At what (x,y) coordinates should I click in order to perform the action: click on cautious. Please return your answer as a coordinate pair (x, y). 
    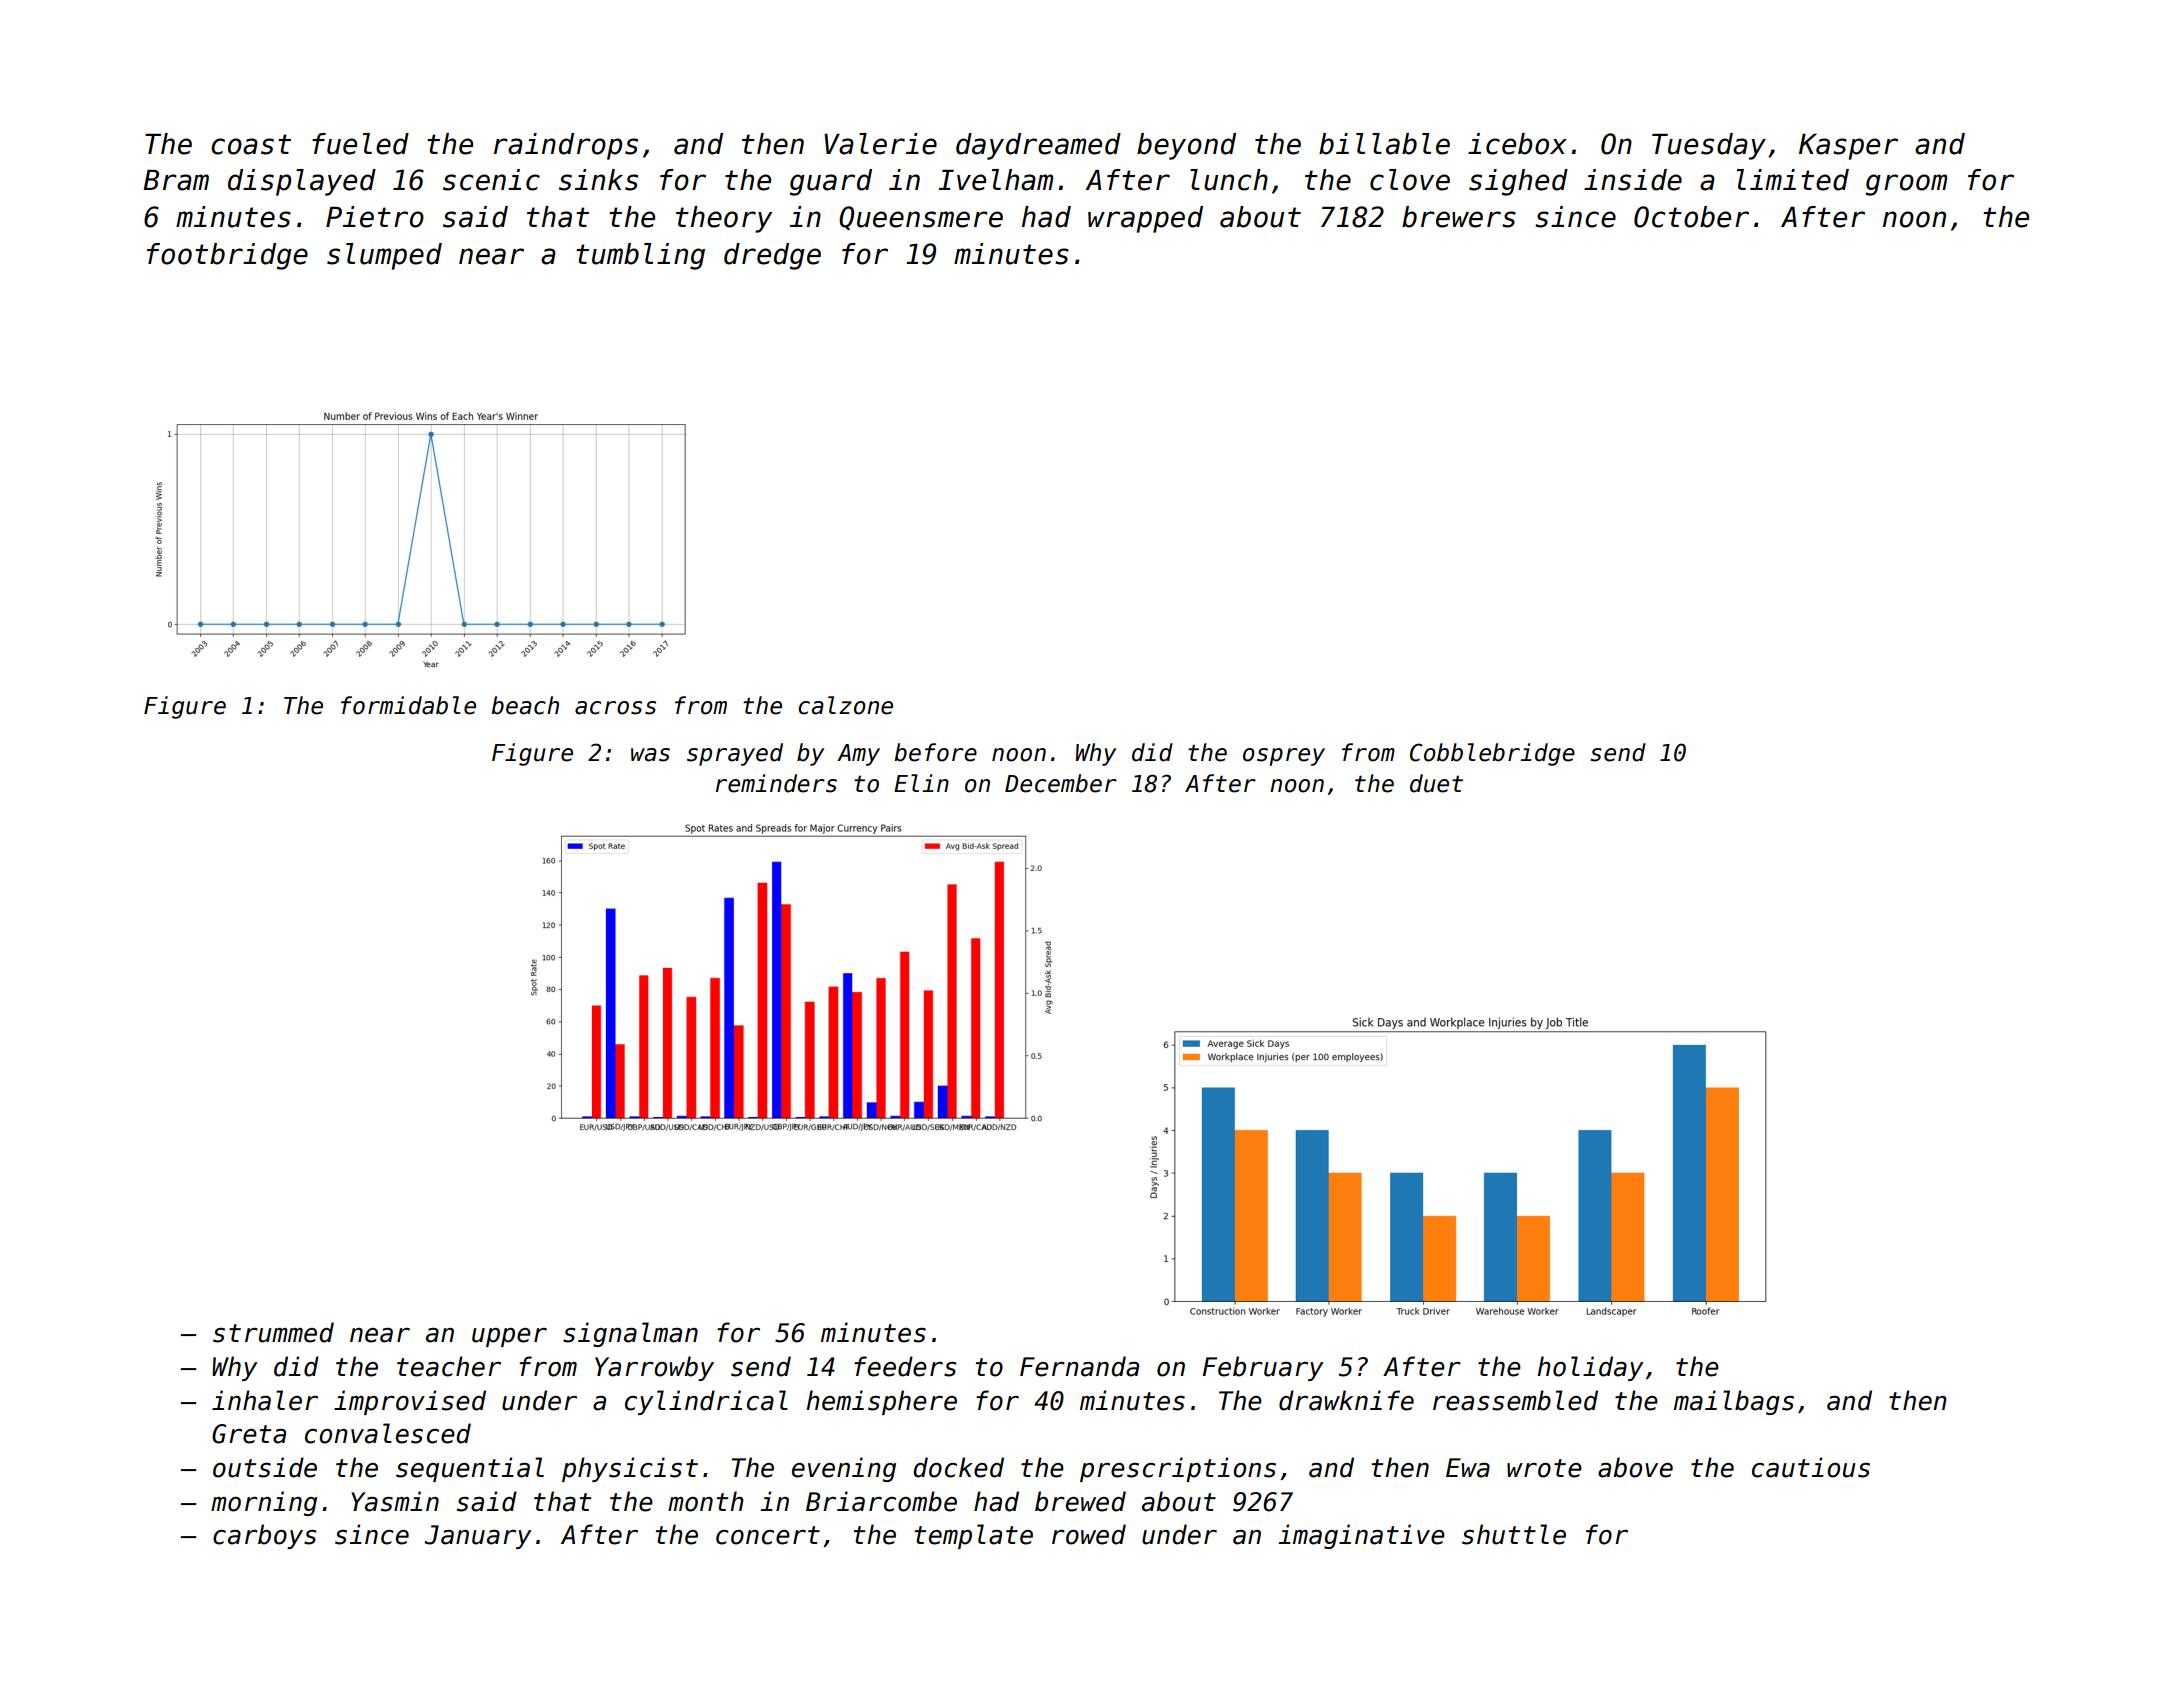
    Looking at the image, I should click on (1811, 1467).
